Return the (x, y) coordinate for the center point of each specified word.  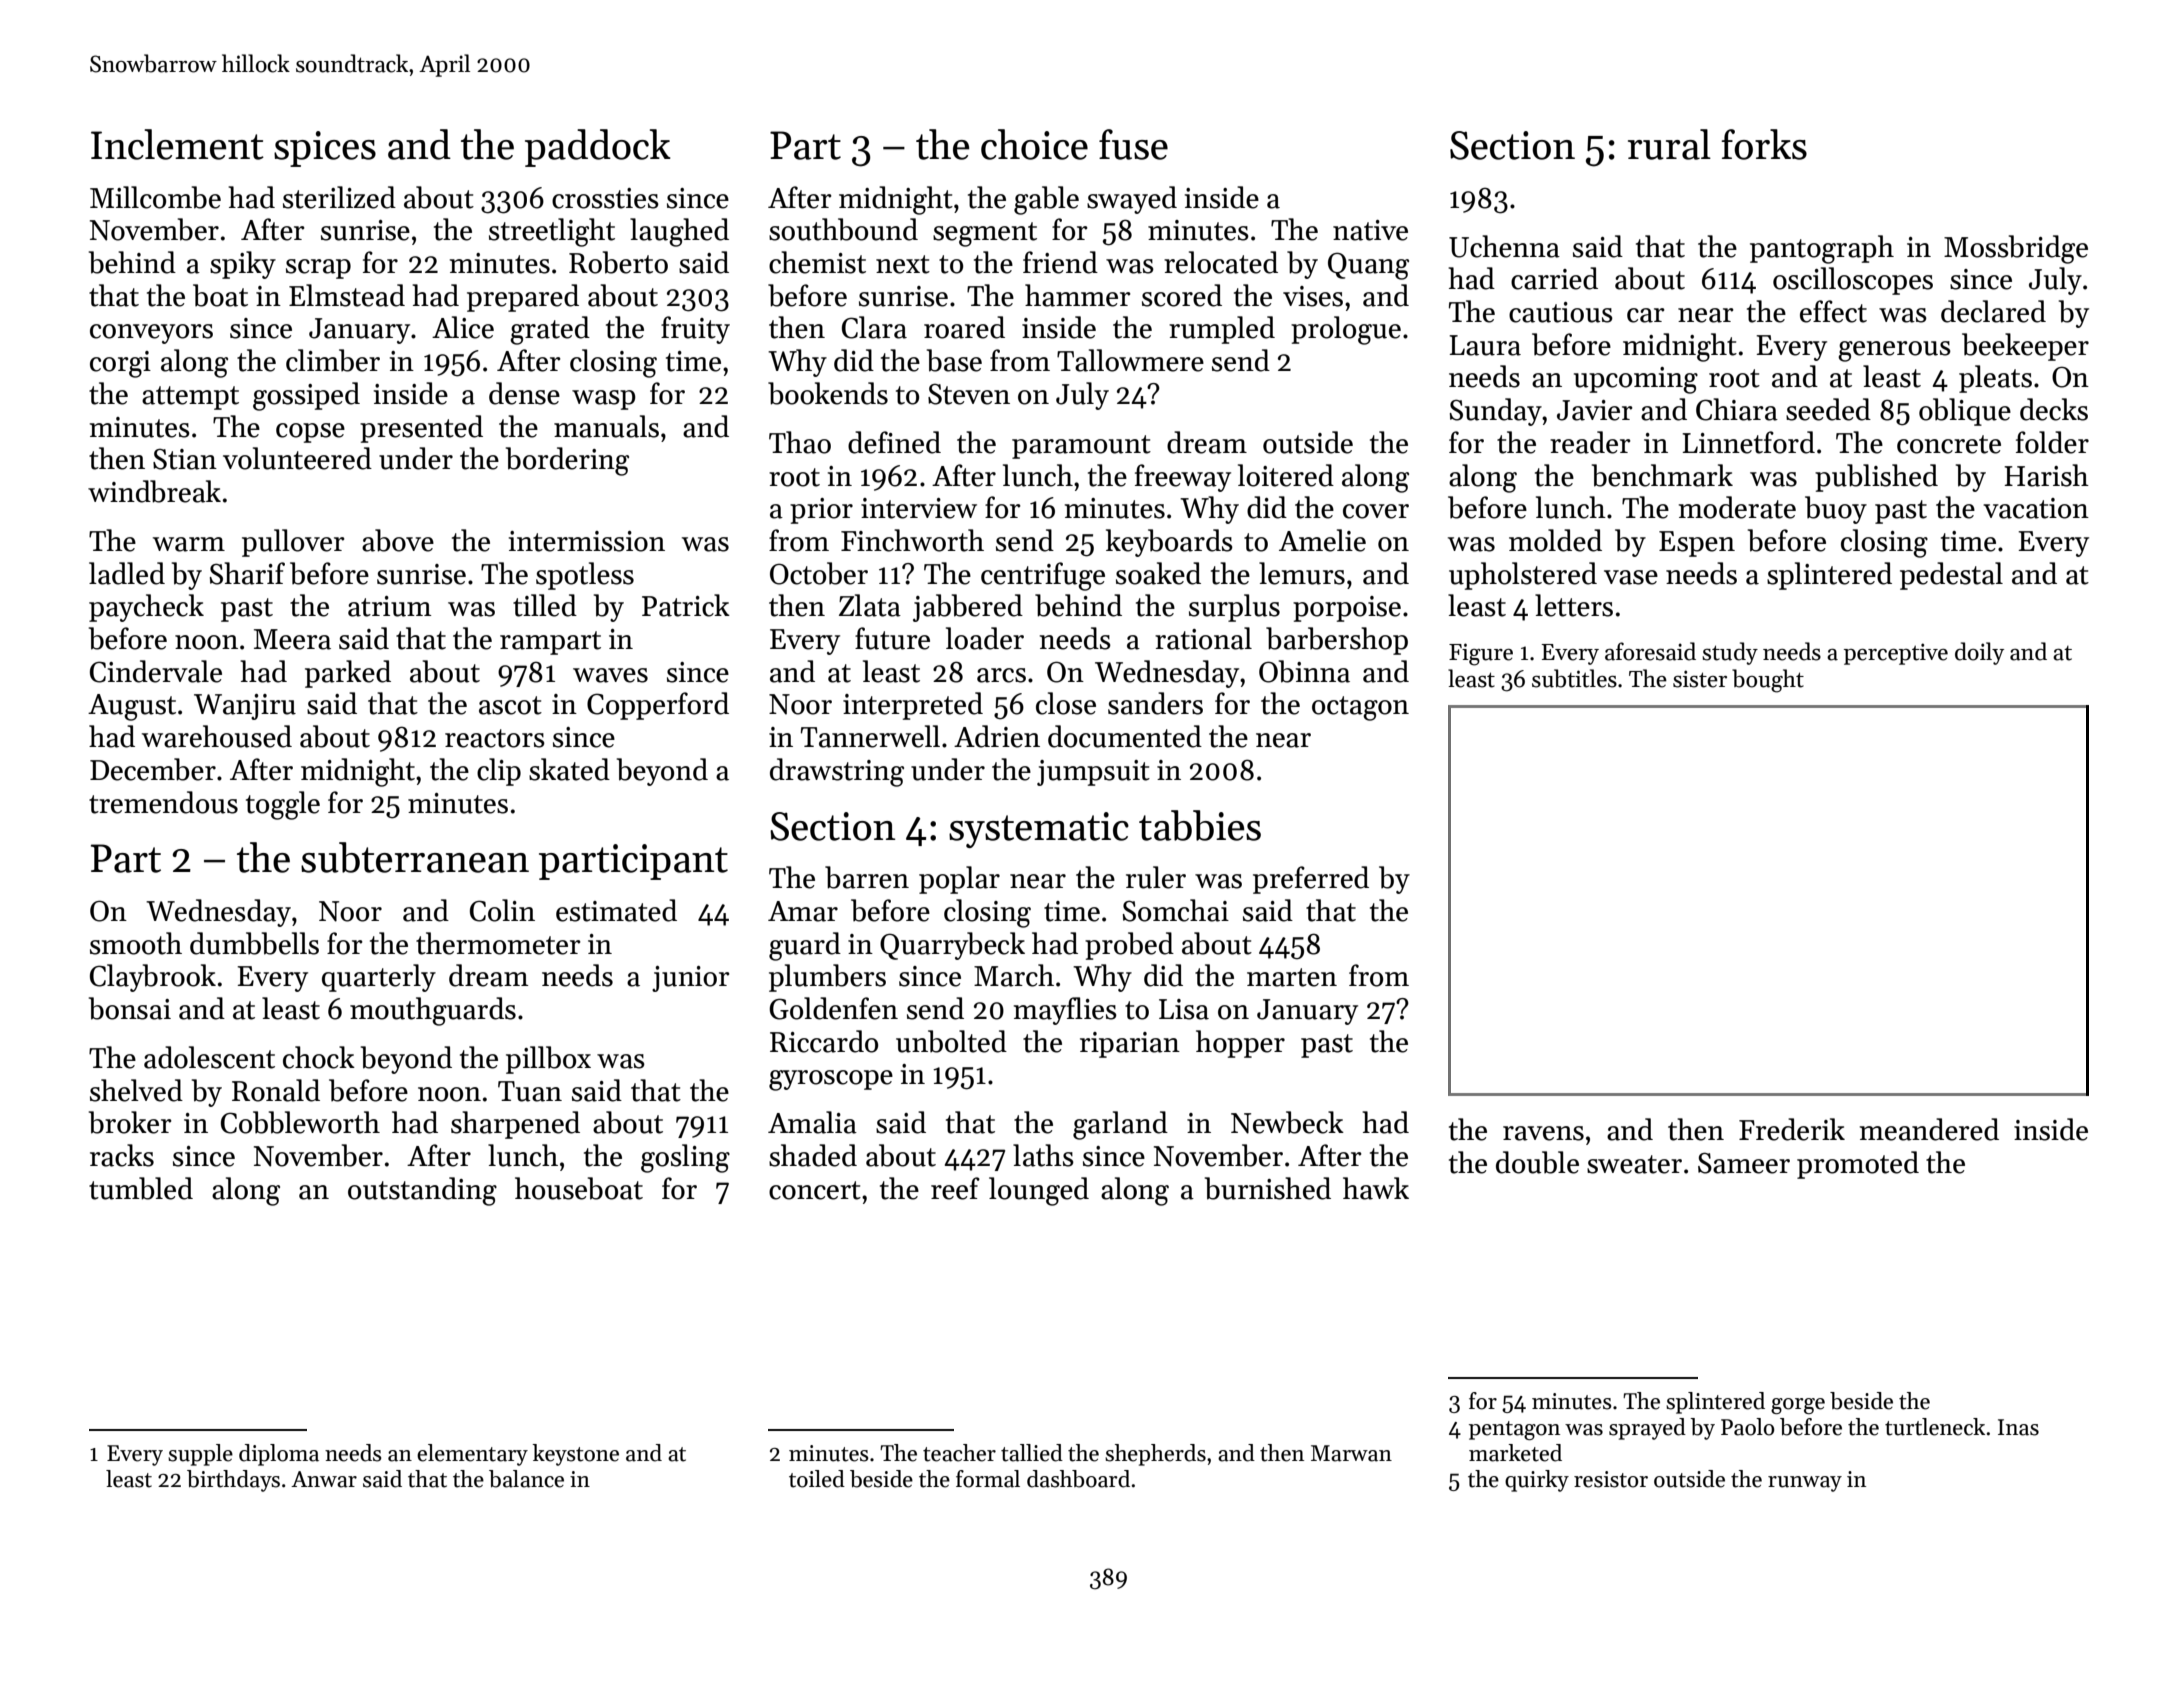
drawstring (837, 772)
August (132, 707)
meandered (1929, 1129)
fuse (1133, 144)
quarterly (379, 978)
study (1730, 653)
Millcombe (155, 197)
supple (200, 1455)
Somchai (1176, 910)
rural (1669, 144)
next (903, 264)
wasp (604, 400)
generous (1894, 351)
